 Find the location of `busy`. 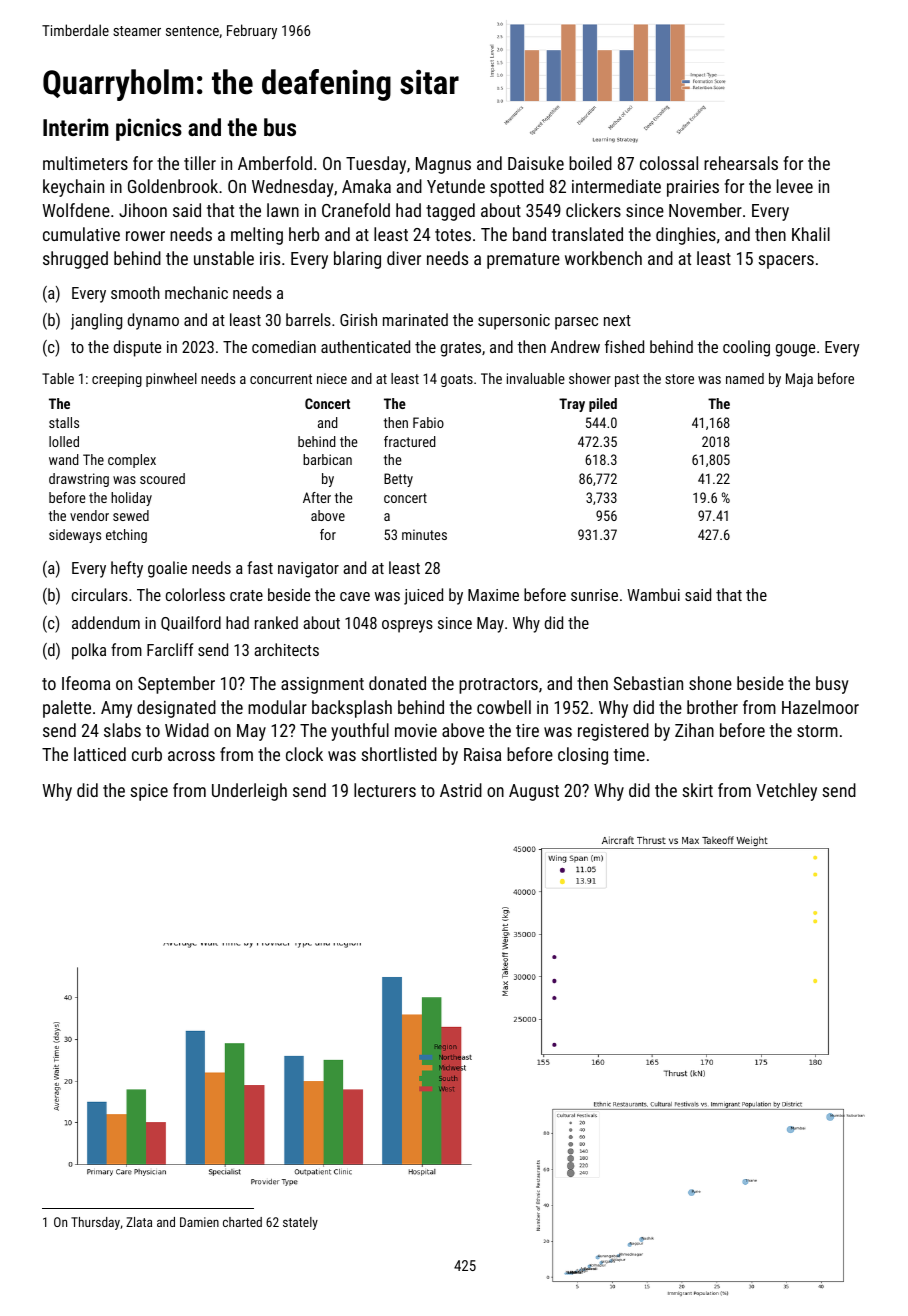

busy is located at coordinates (832, 685).
